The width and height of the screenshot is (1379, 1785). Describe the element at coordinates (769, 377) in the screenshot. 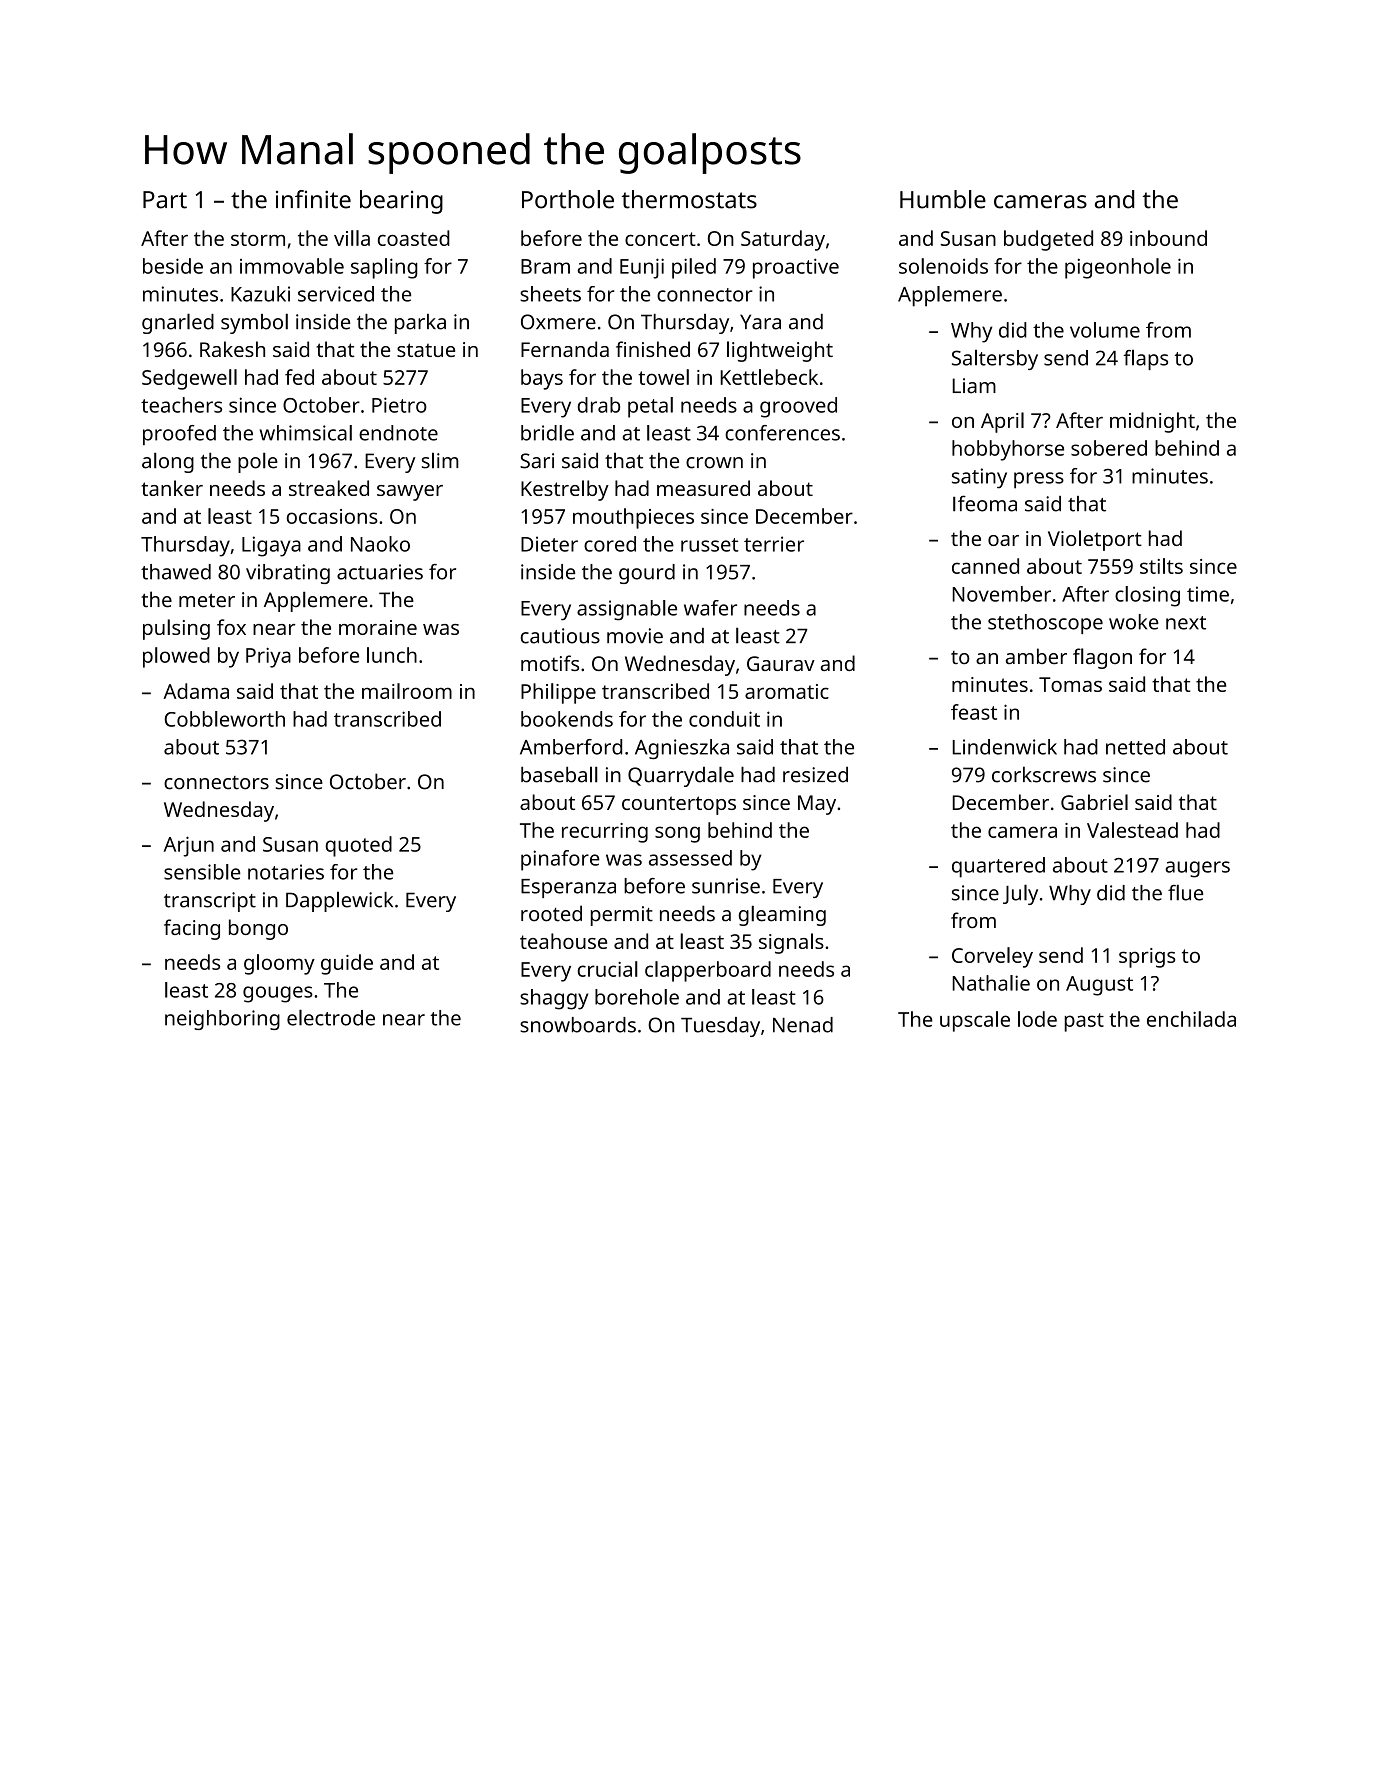

I see `Kettlebeck` at that location.
